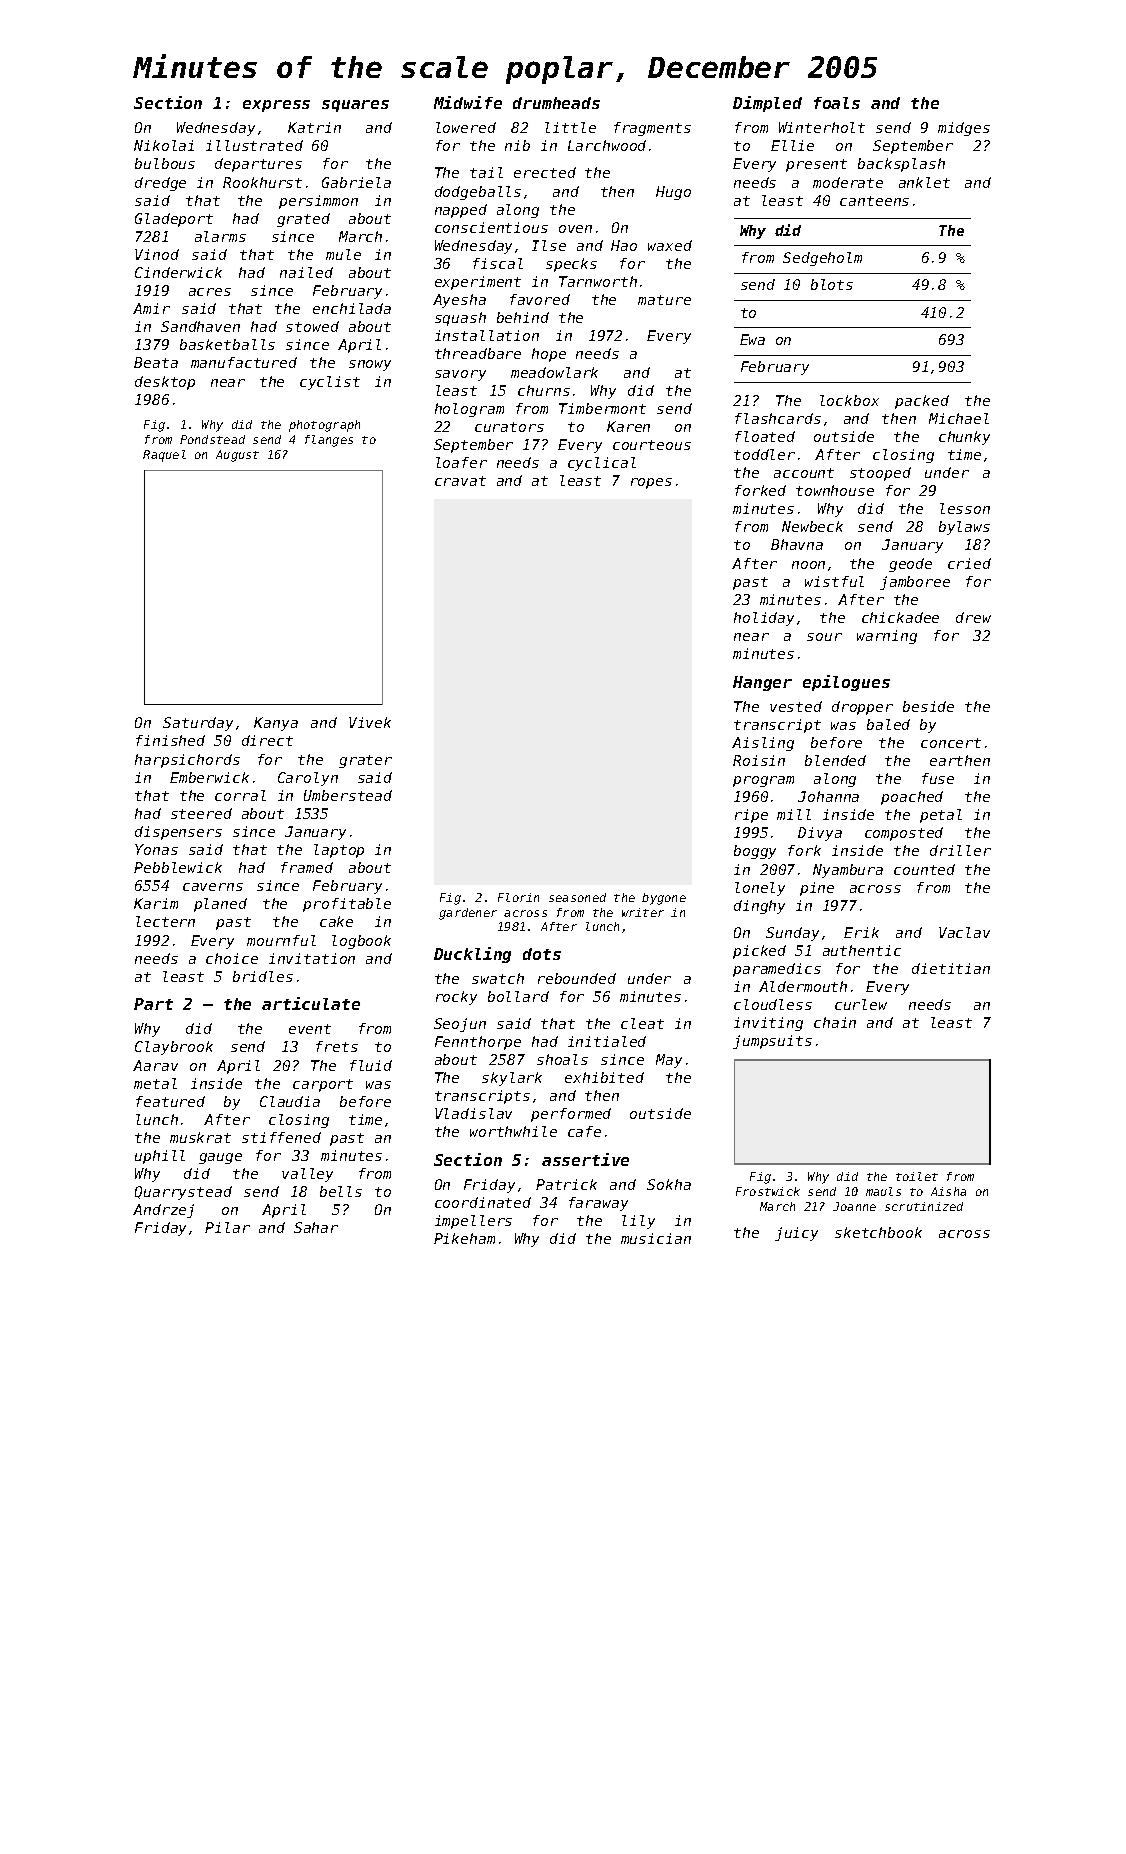 The image size is (1126, 1854). I want to click on Umberstead, so click(348, 795).
